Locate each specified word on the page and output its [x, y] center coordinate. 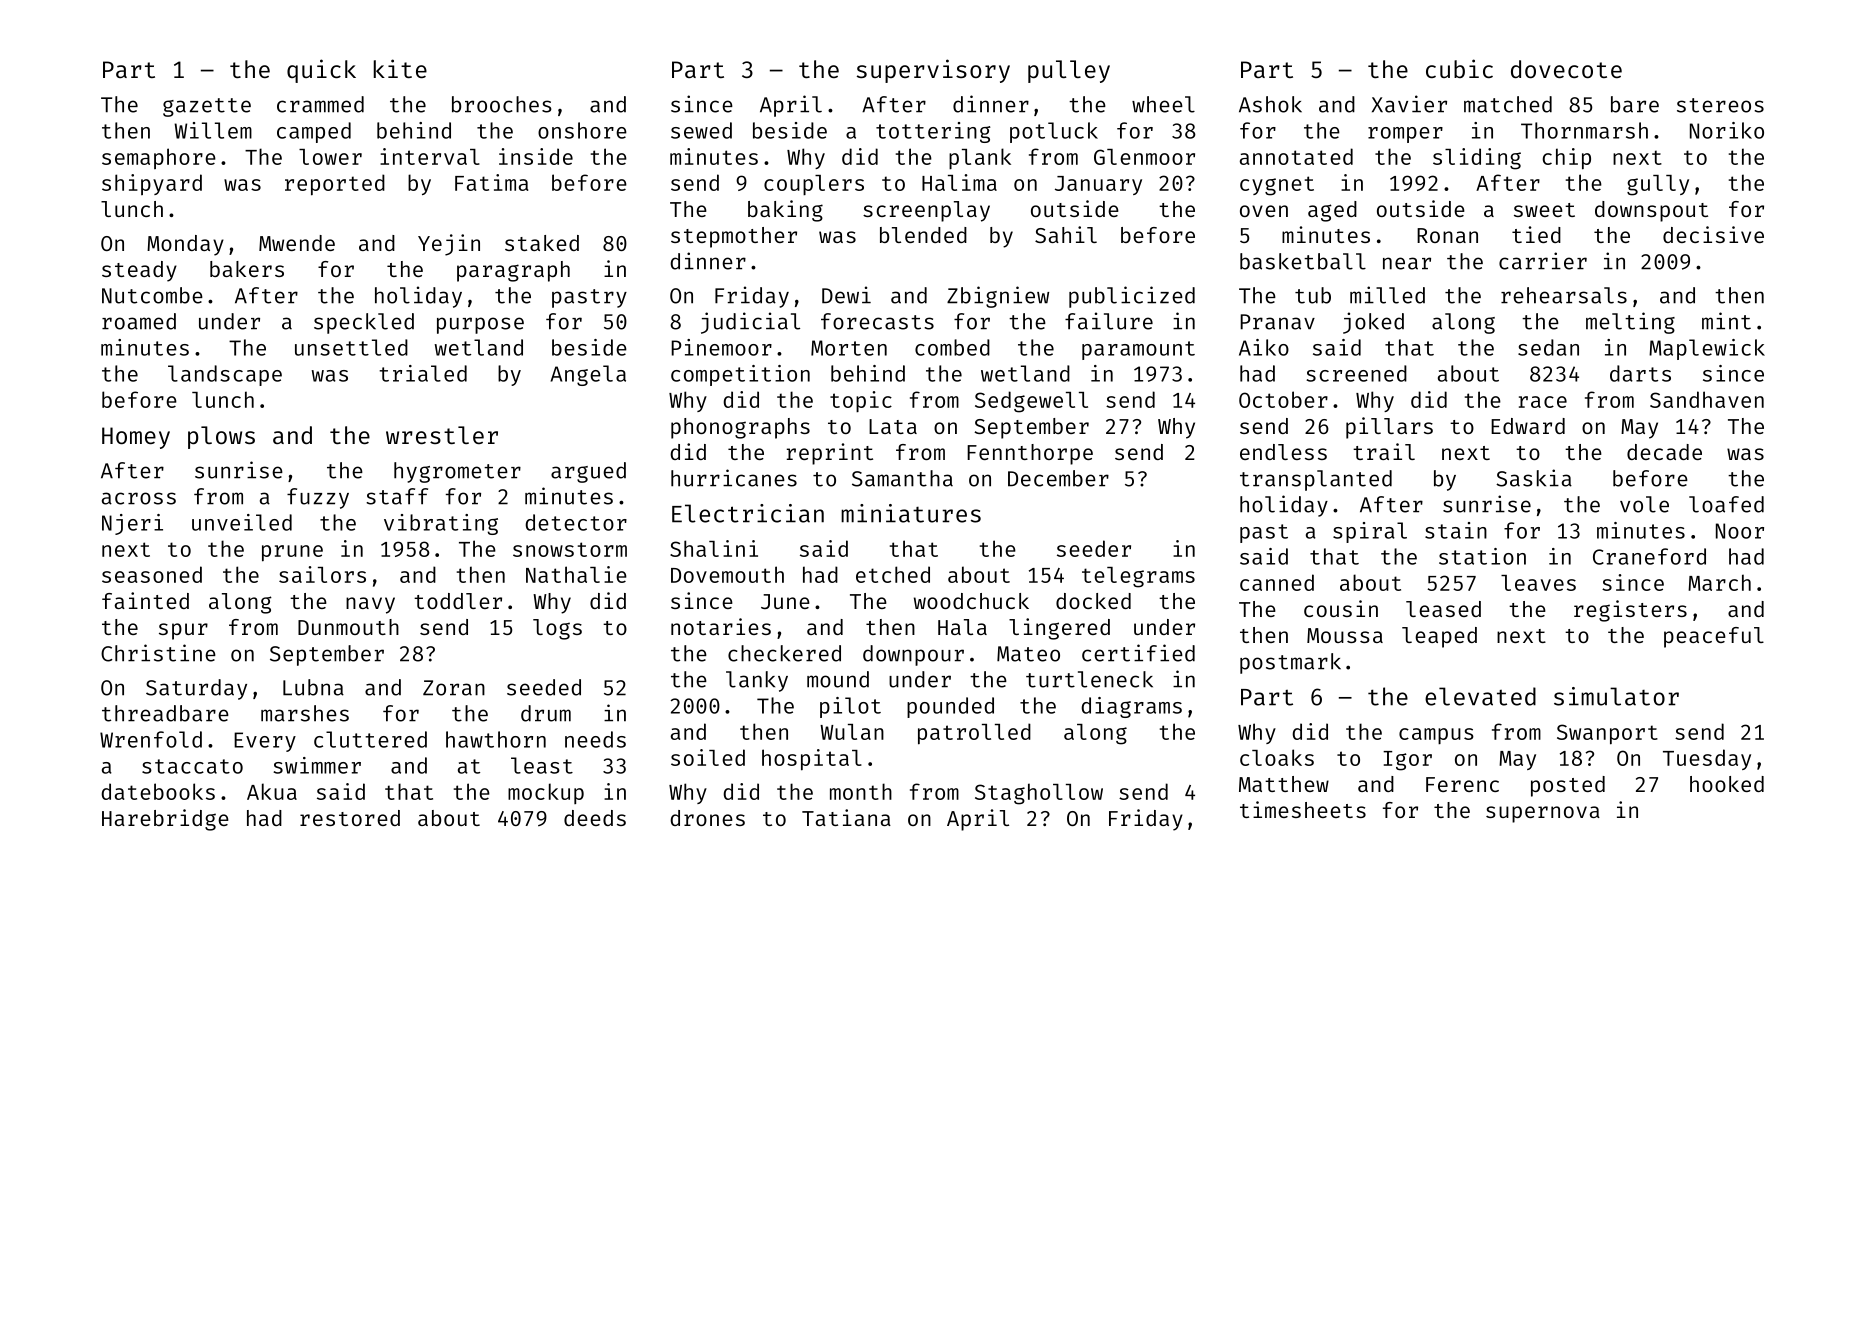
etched [893, 574]
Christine [158, 653]
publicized [1132, 297]
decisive [1713, 234]
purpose [480, 325]
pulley [1069, 71]
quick [321, 71]
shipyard [152, 184]
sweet [1544, 210]
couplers [814, 185]
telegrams [1138, 577]
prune [292, 553]
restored [350, 818]
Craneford [1649, 556]
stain [1456, 530]
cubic [1459, 68]
